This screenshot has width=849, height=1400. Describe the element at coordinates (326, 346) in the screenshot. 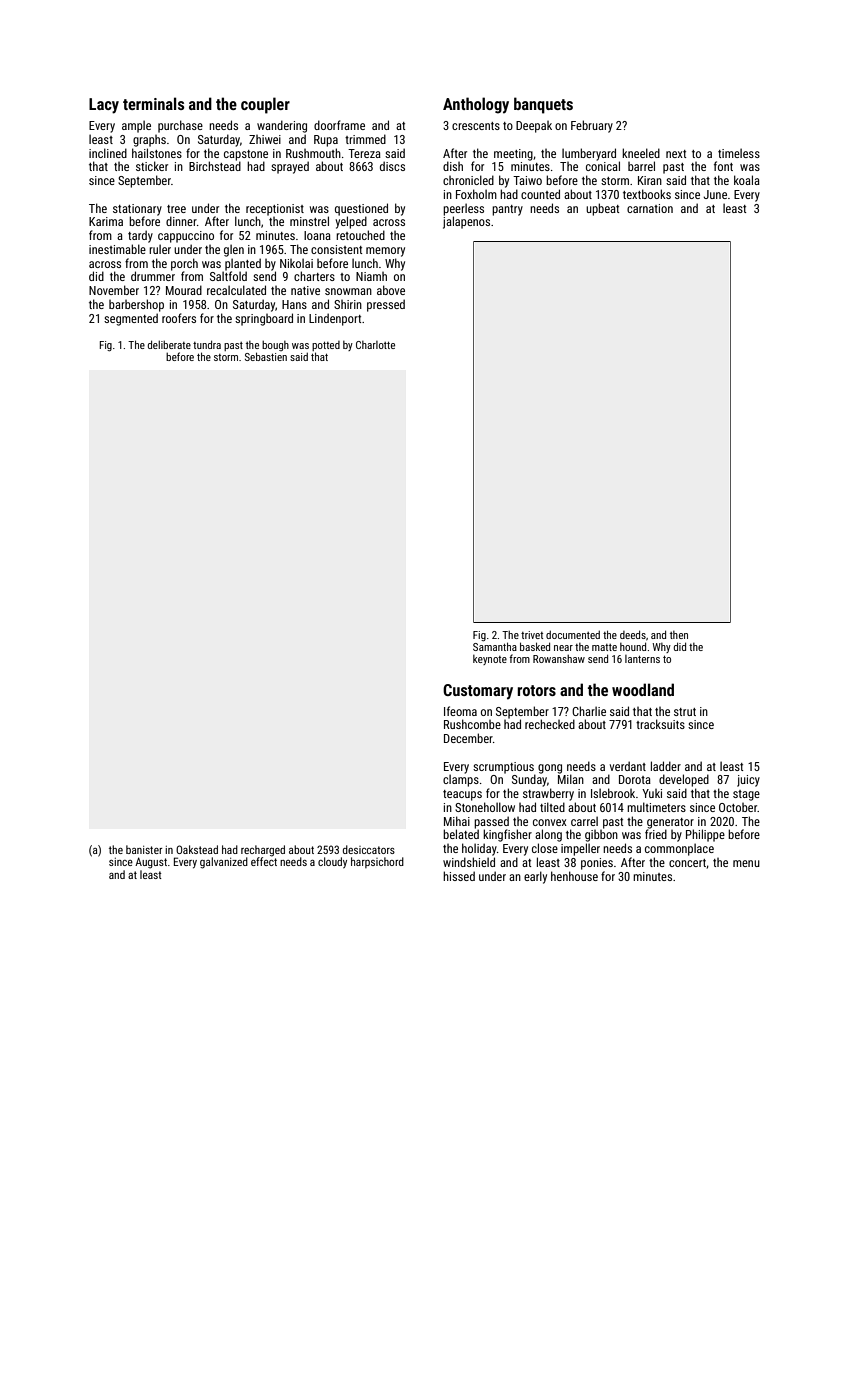

I see `potted` at that location.
